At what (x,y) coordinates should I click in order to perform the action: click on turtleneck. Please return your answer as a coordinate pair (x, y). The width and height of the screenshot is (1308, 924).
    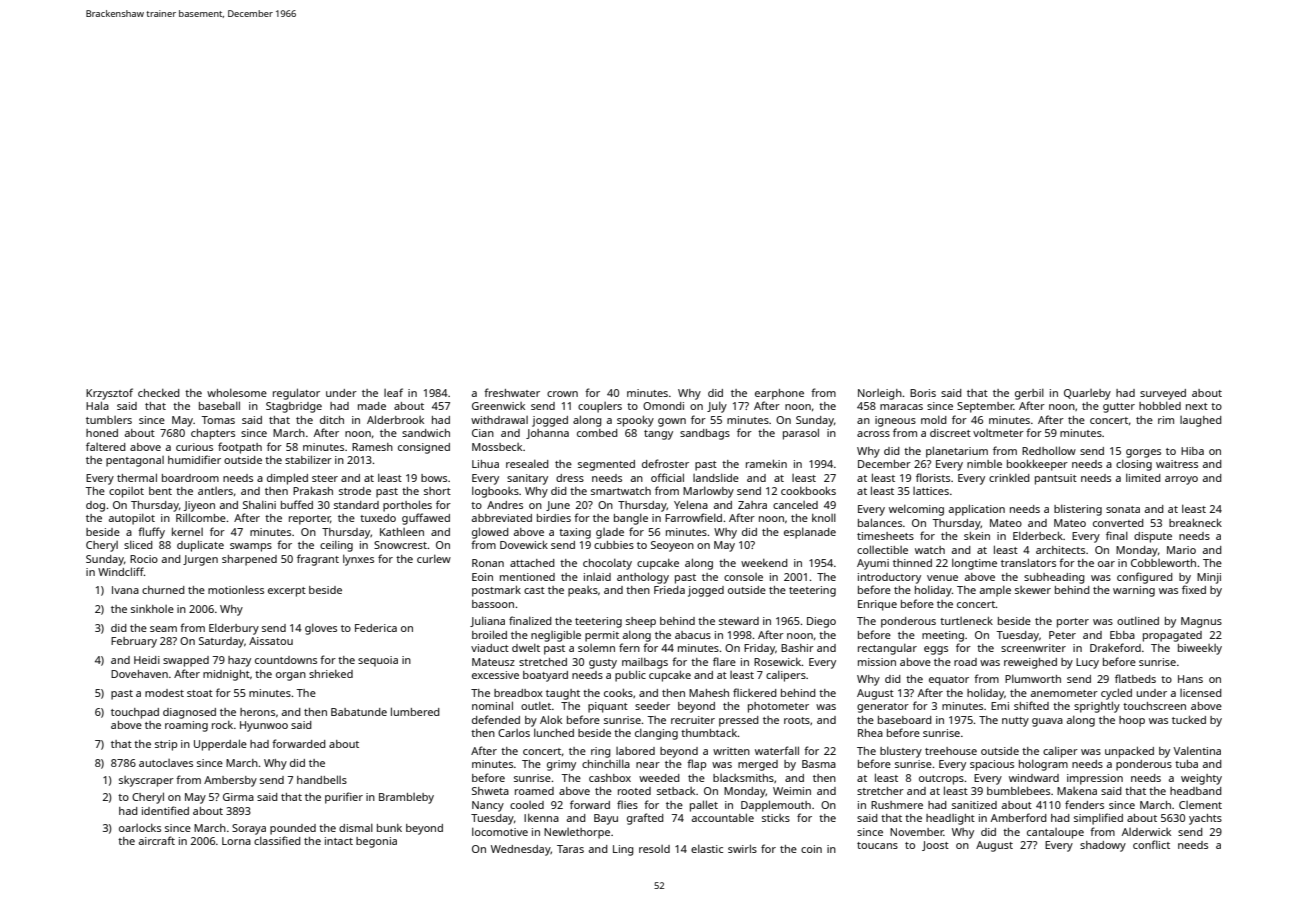
    Looking at the image, I should click on (966, 620).
